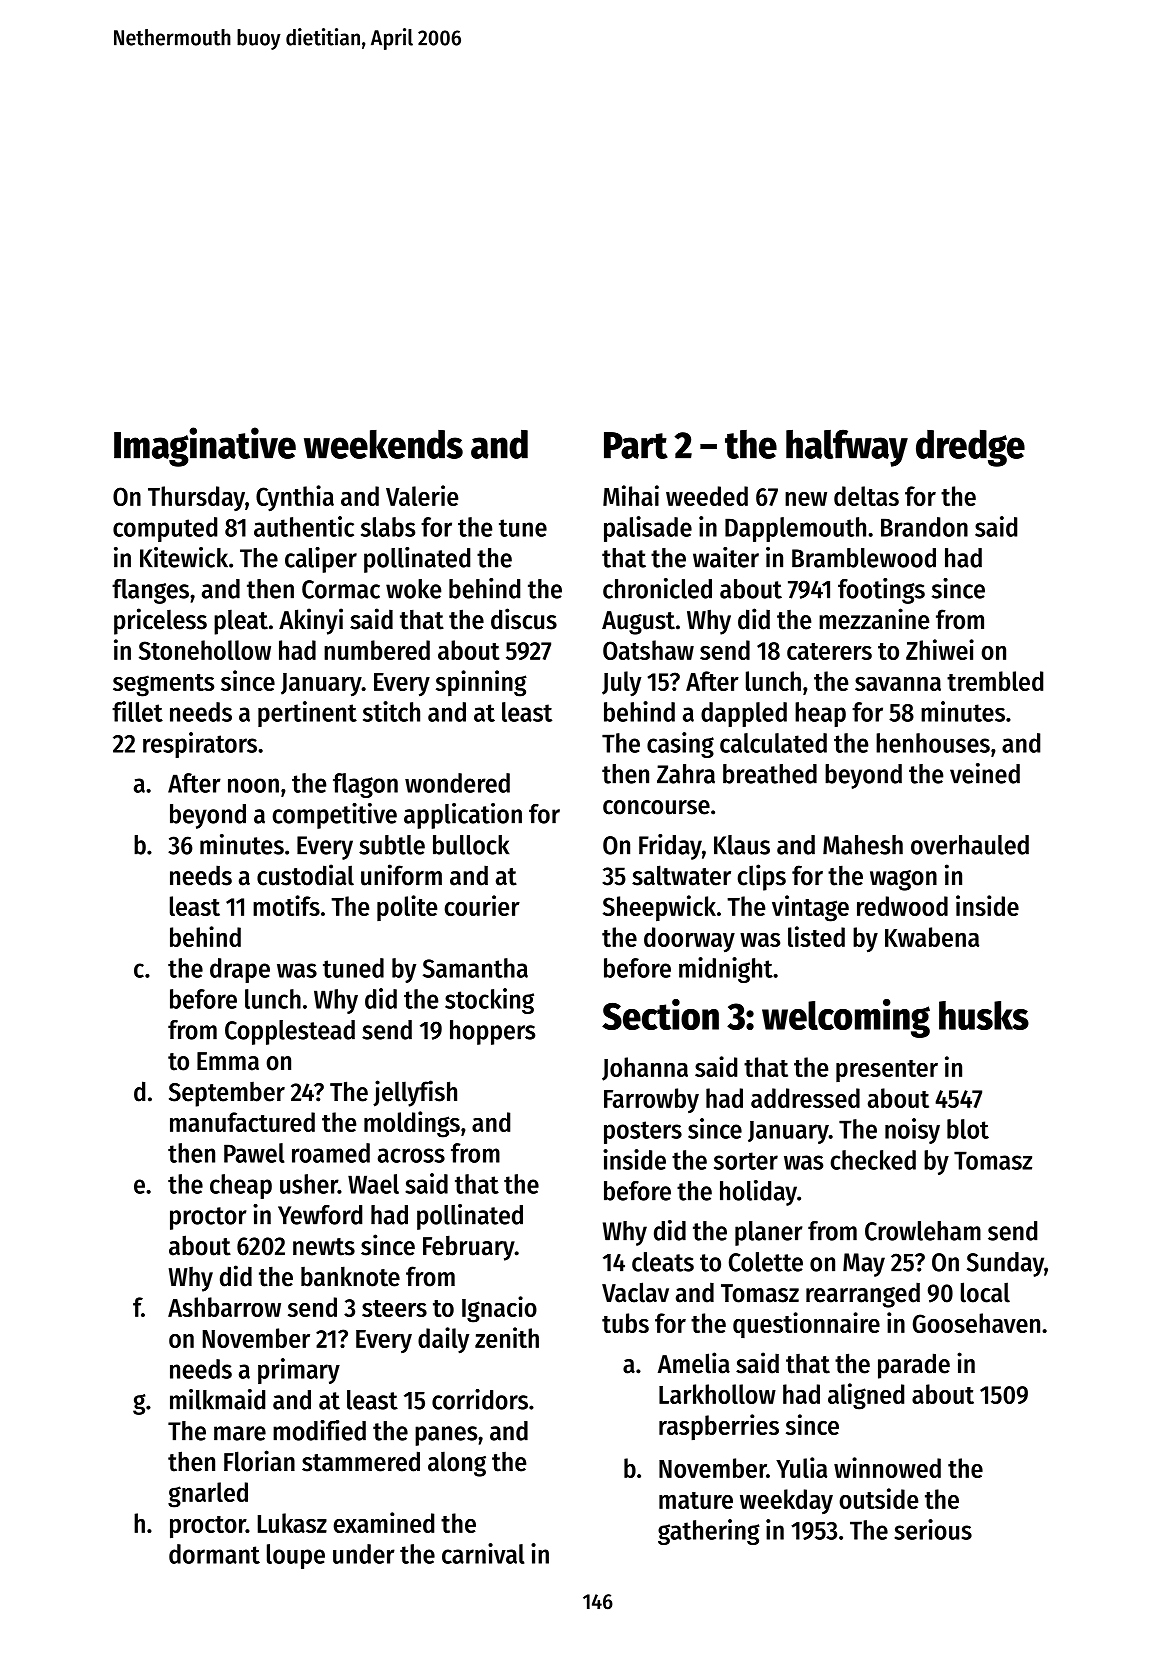 The height and width of the document is (1654, 1165). I want to click on February, so click(469, 1248).
